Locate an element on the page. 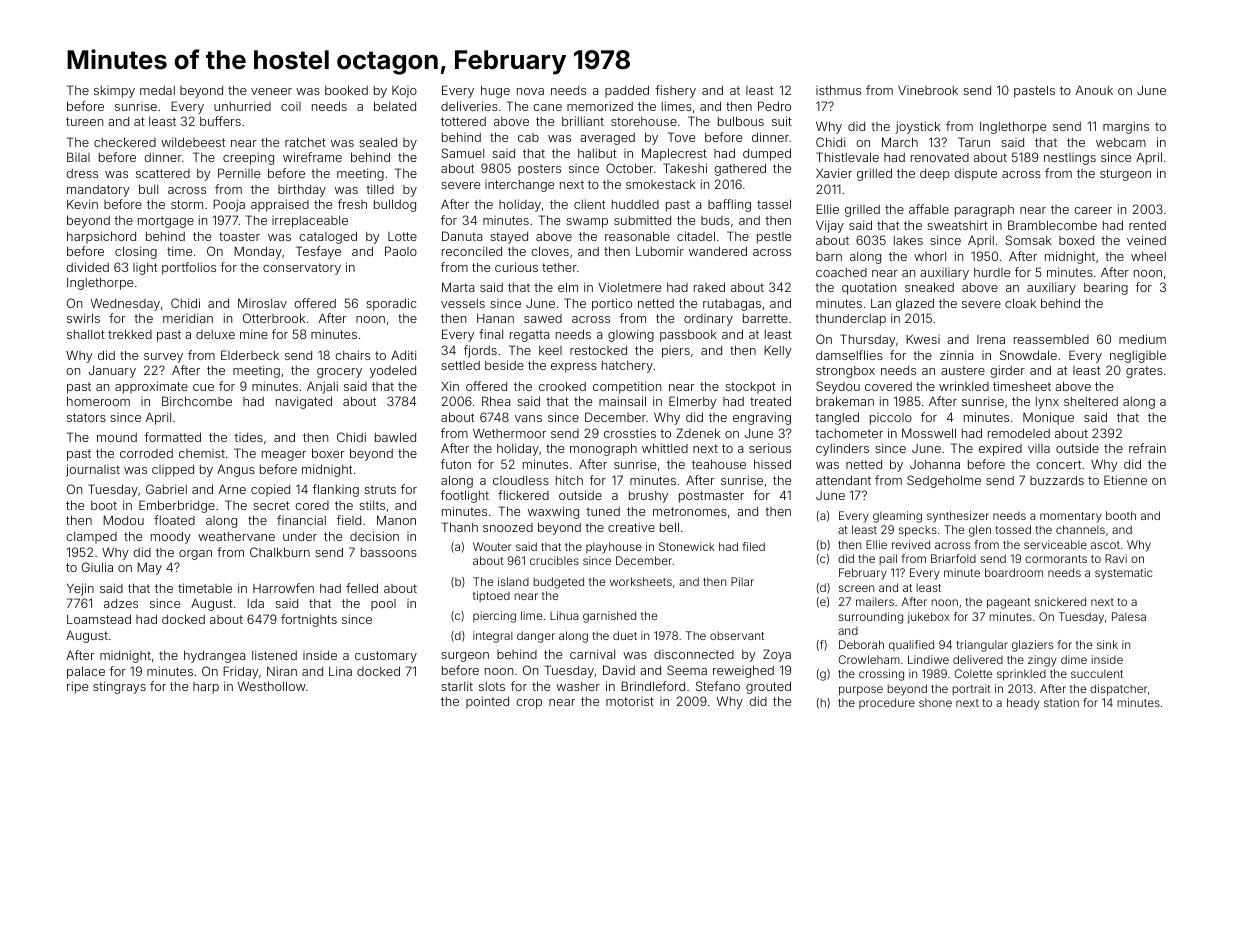  Lubomir is located at coordinates (660, 251).
